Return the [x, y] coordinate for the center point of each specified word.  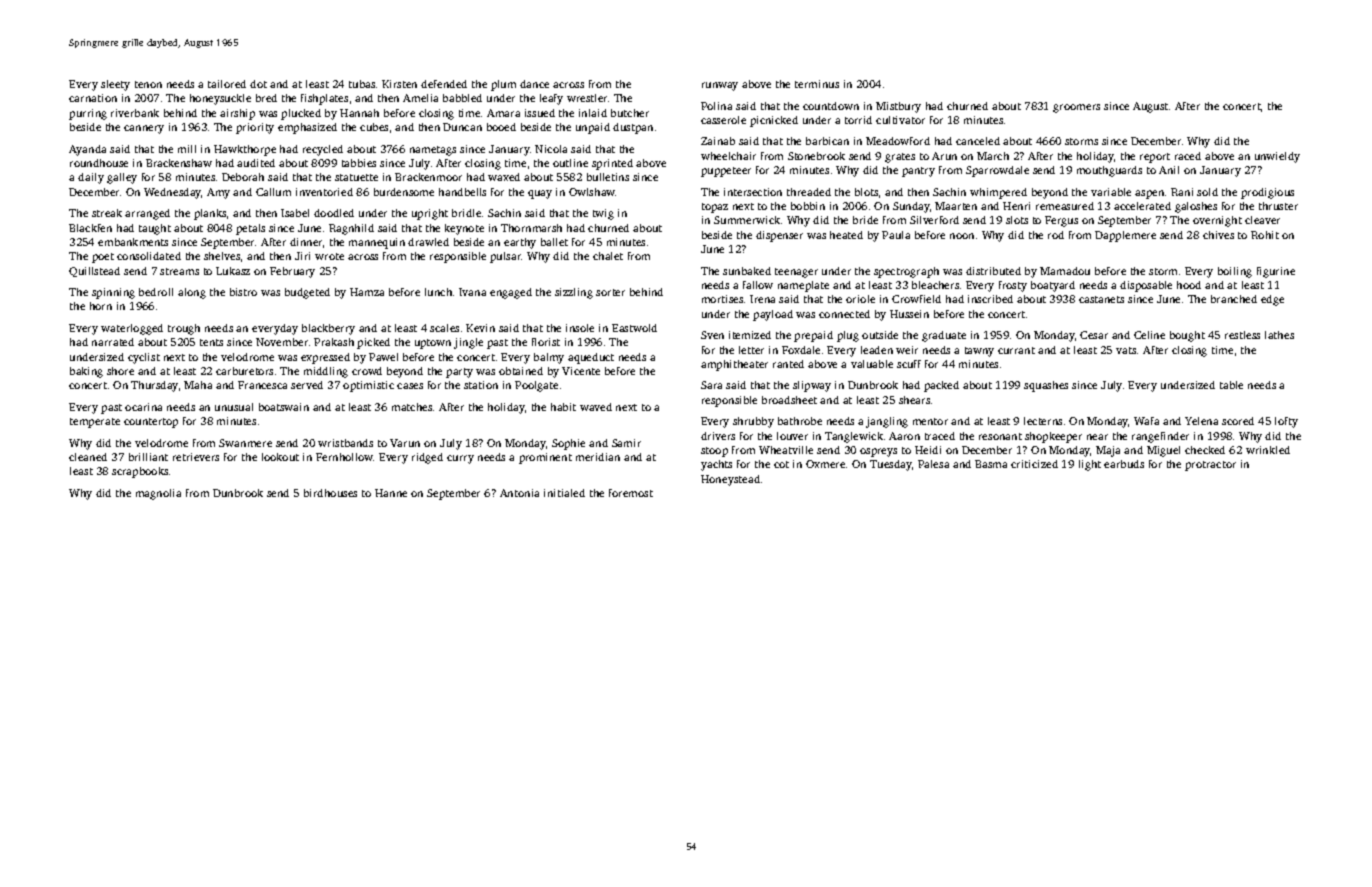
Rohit [1265, 235]
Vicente [581, 371]
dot [258, 84]
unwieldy [1277, 157]
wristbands [345, 443]
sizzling [574, 293]
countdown [831, 106]
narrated [113, 342]
